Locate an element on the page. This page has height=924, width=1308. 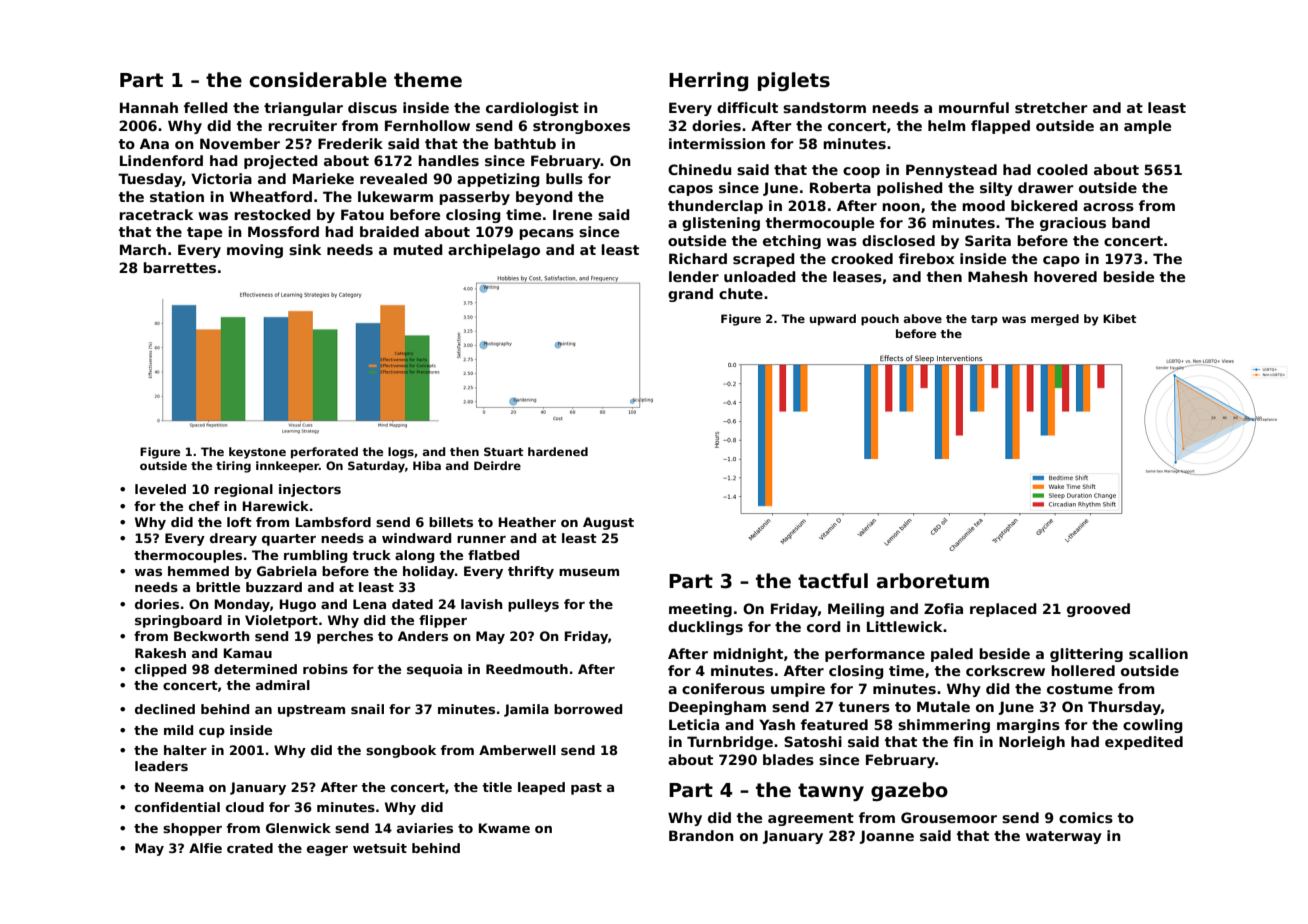
Mahesh is located at coordinates (998, 276).
